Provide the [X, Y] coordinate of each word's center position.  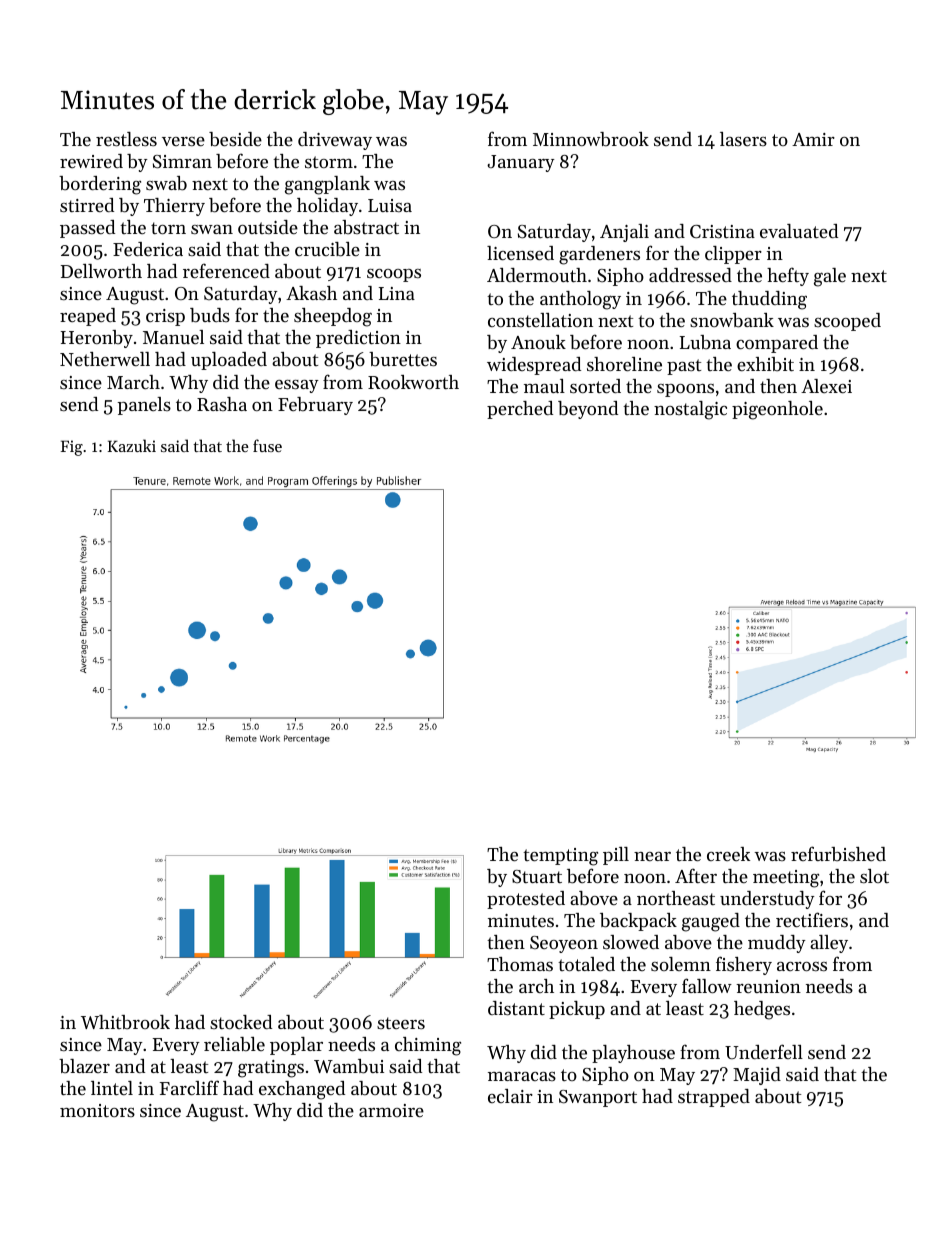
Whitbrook [125, 1022]
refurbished [838, 853]
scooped [847, 322]
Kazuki [132, 445]
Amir [813, 139]
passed [87, 229]
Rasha [222, 404]
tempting [560, 857]
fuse [267, 445]
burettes [403, 359]
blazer [84, 1066]
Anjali [624, 233]
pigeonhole [777, 410]
